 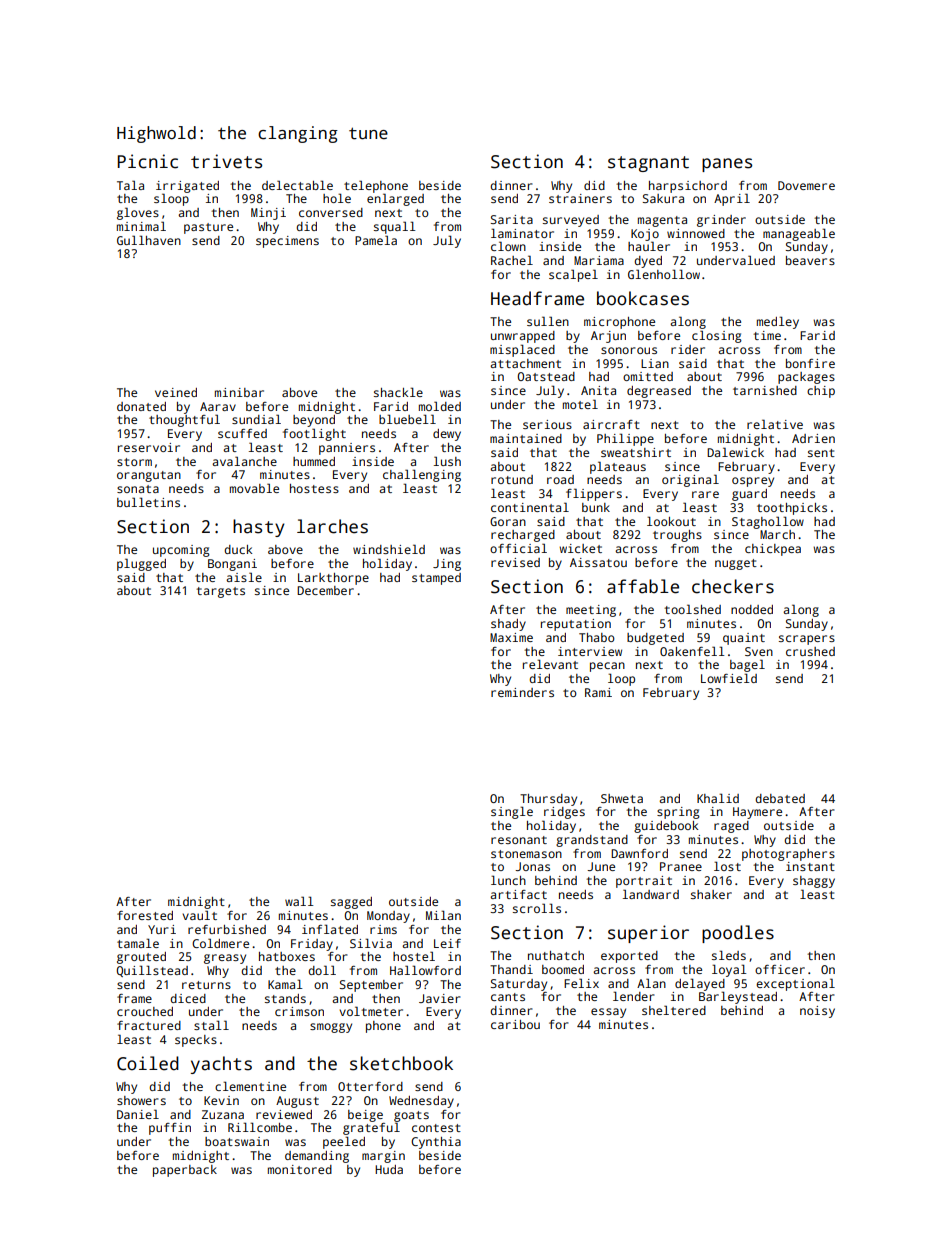 I want to click on strainers, so click(x=580, y=198).
